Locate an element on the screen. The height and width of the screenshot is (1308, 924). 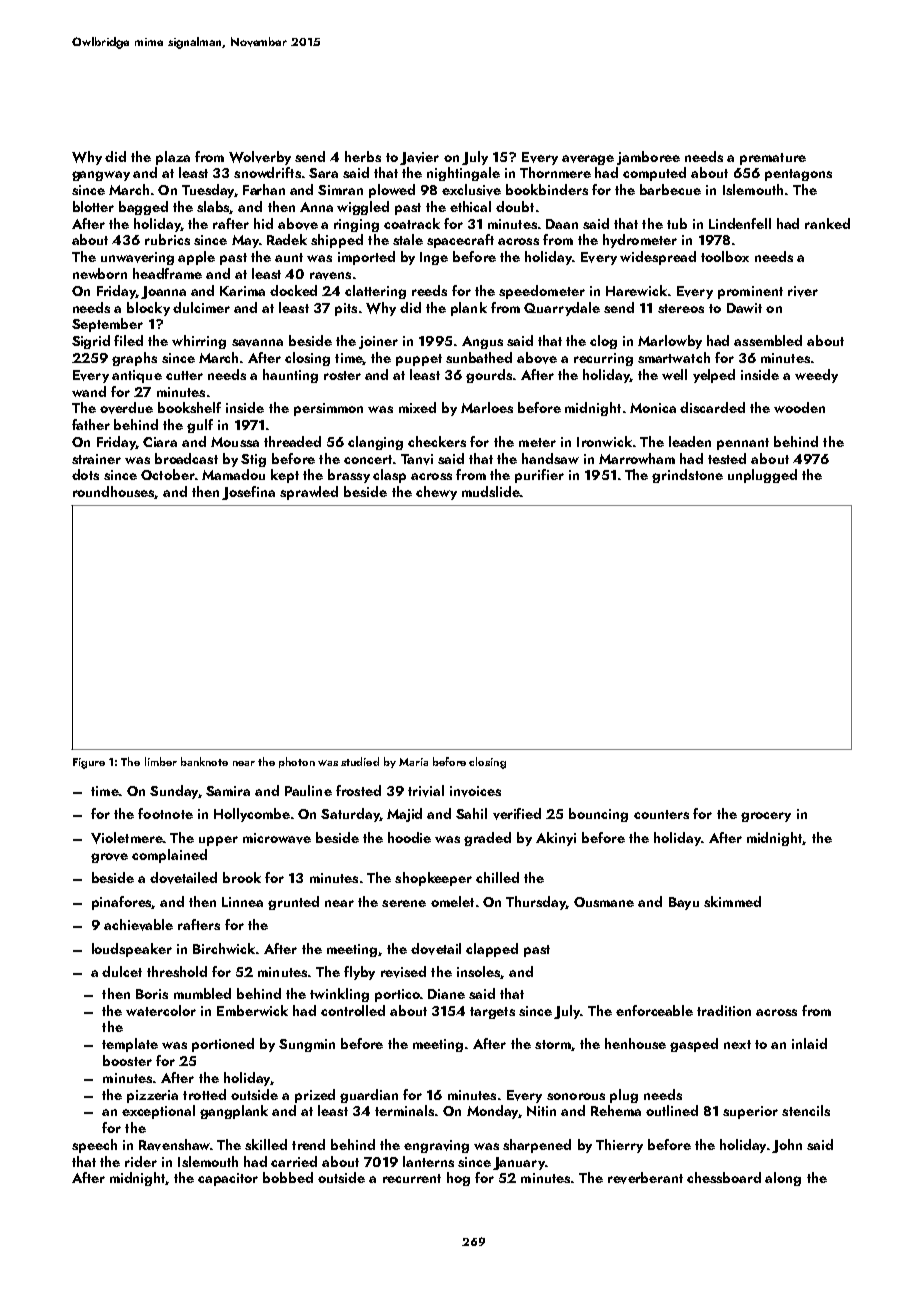
Bayu is located at coordinates (684, 903).
